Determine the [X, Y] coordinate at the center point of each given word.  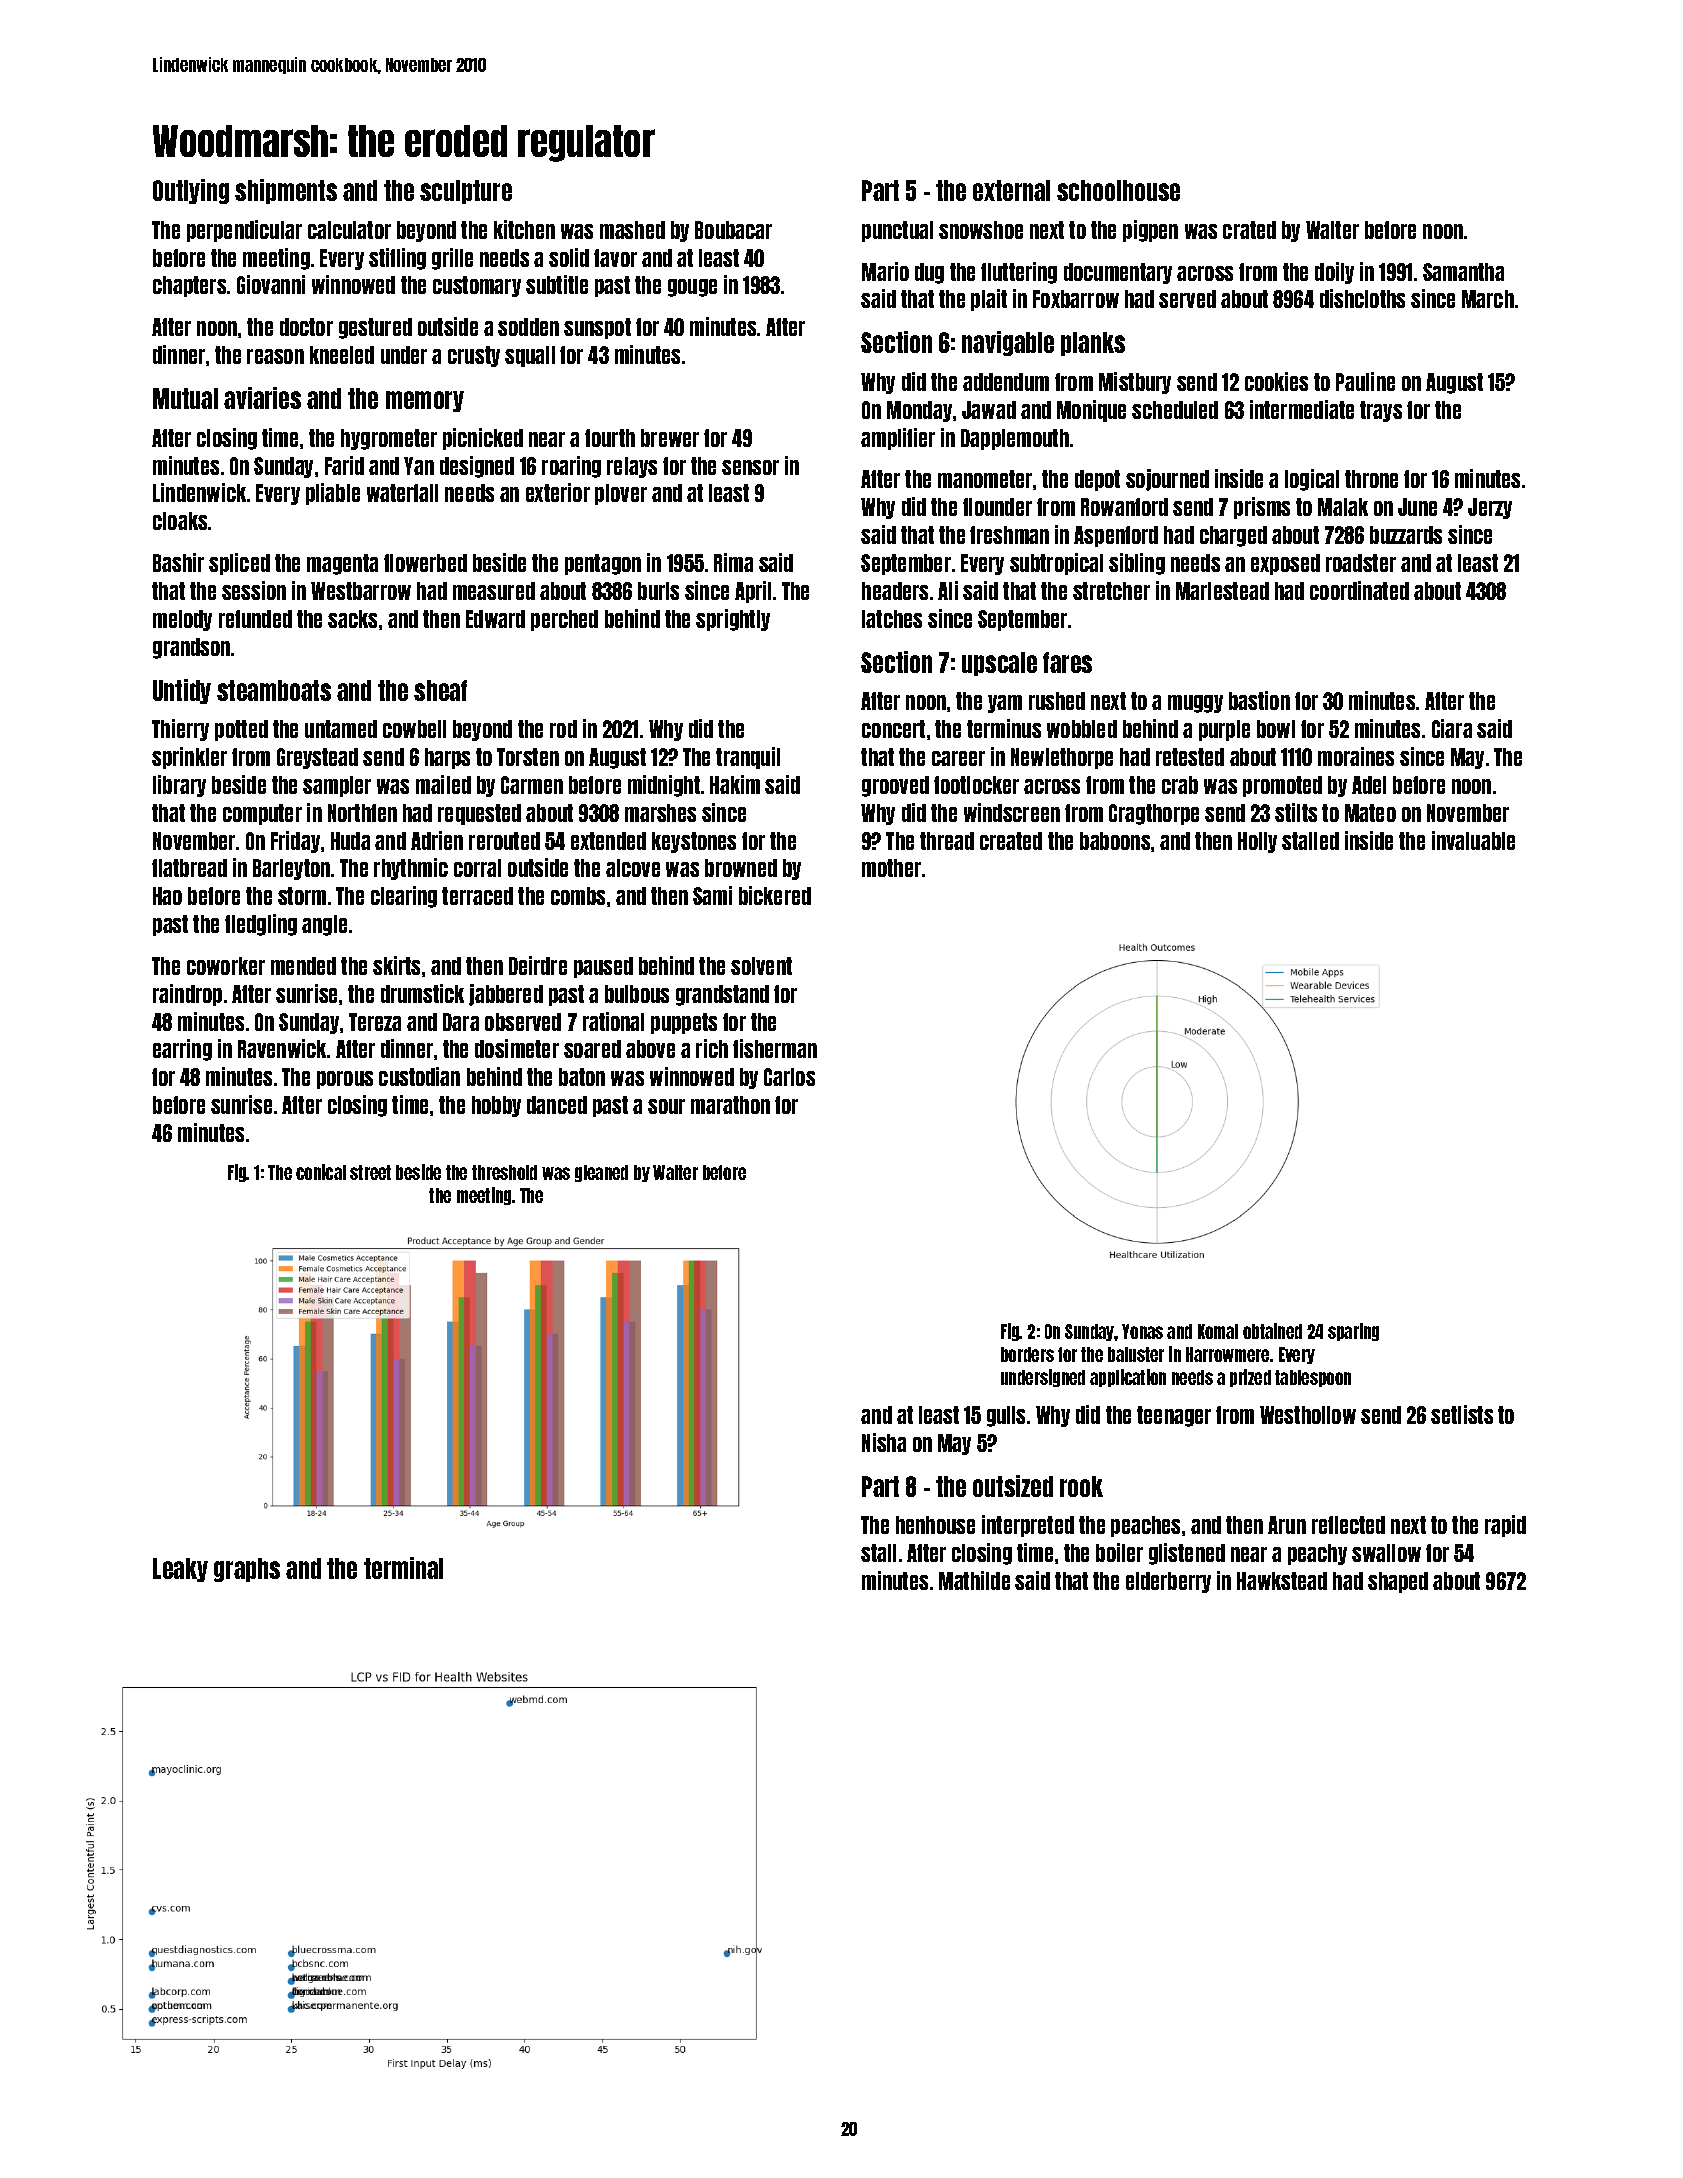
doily [1334, 273]
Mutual [185, 398]
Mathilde [974, 1580]
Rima [733, 562]
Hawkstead [1282, 1581]
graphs [247, 1570]
